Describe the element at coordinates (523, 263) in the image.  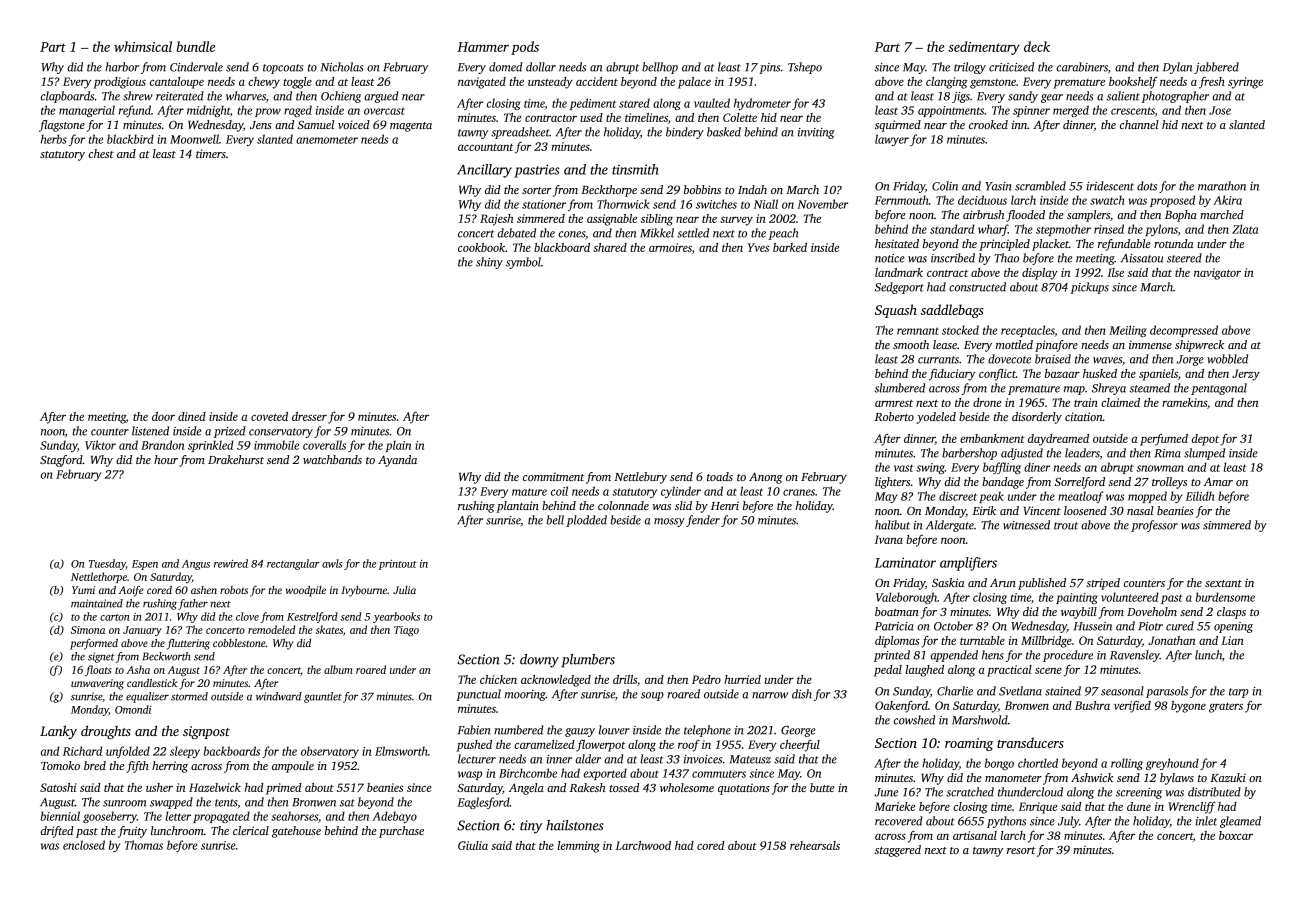
I see `symbol` at that location.
